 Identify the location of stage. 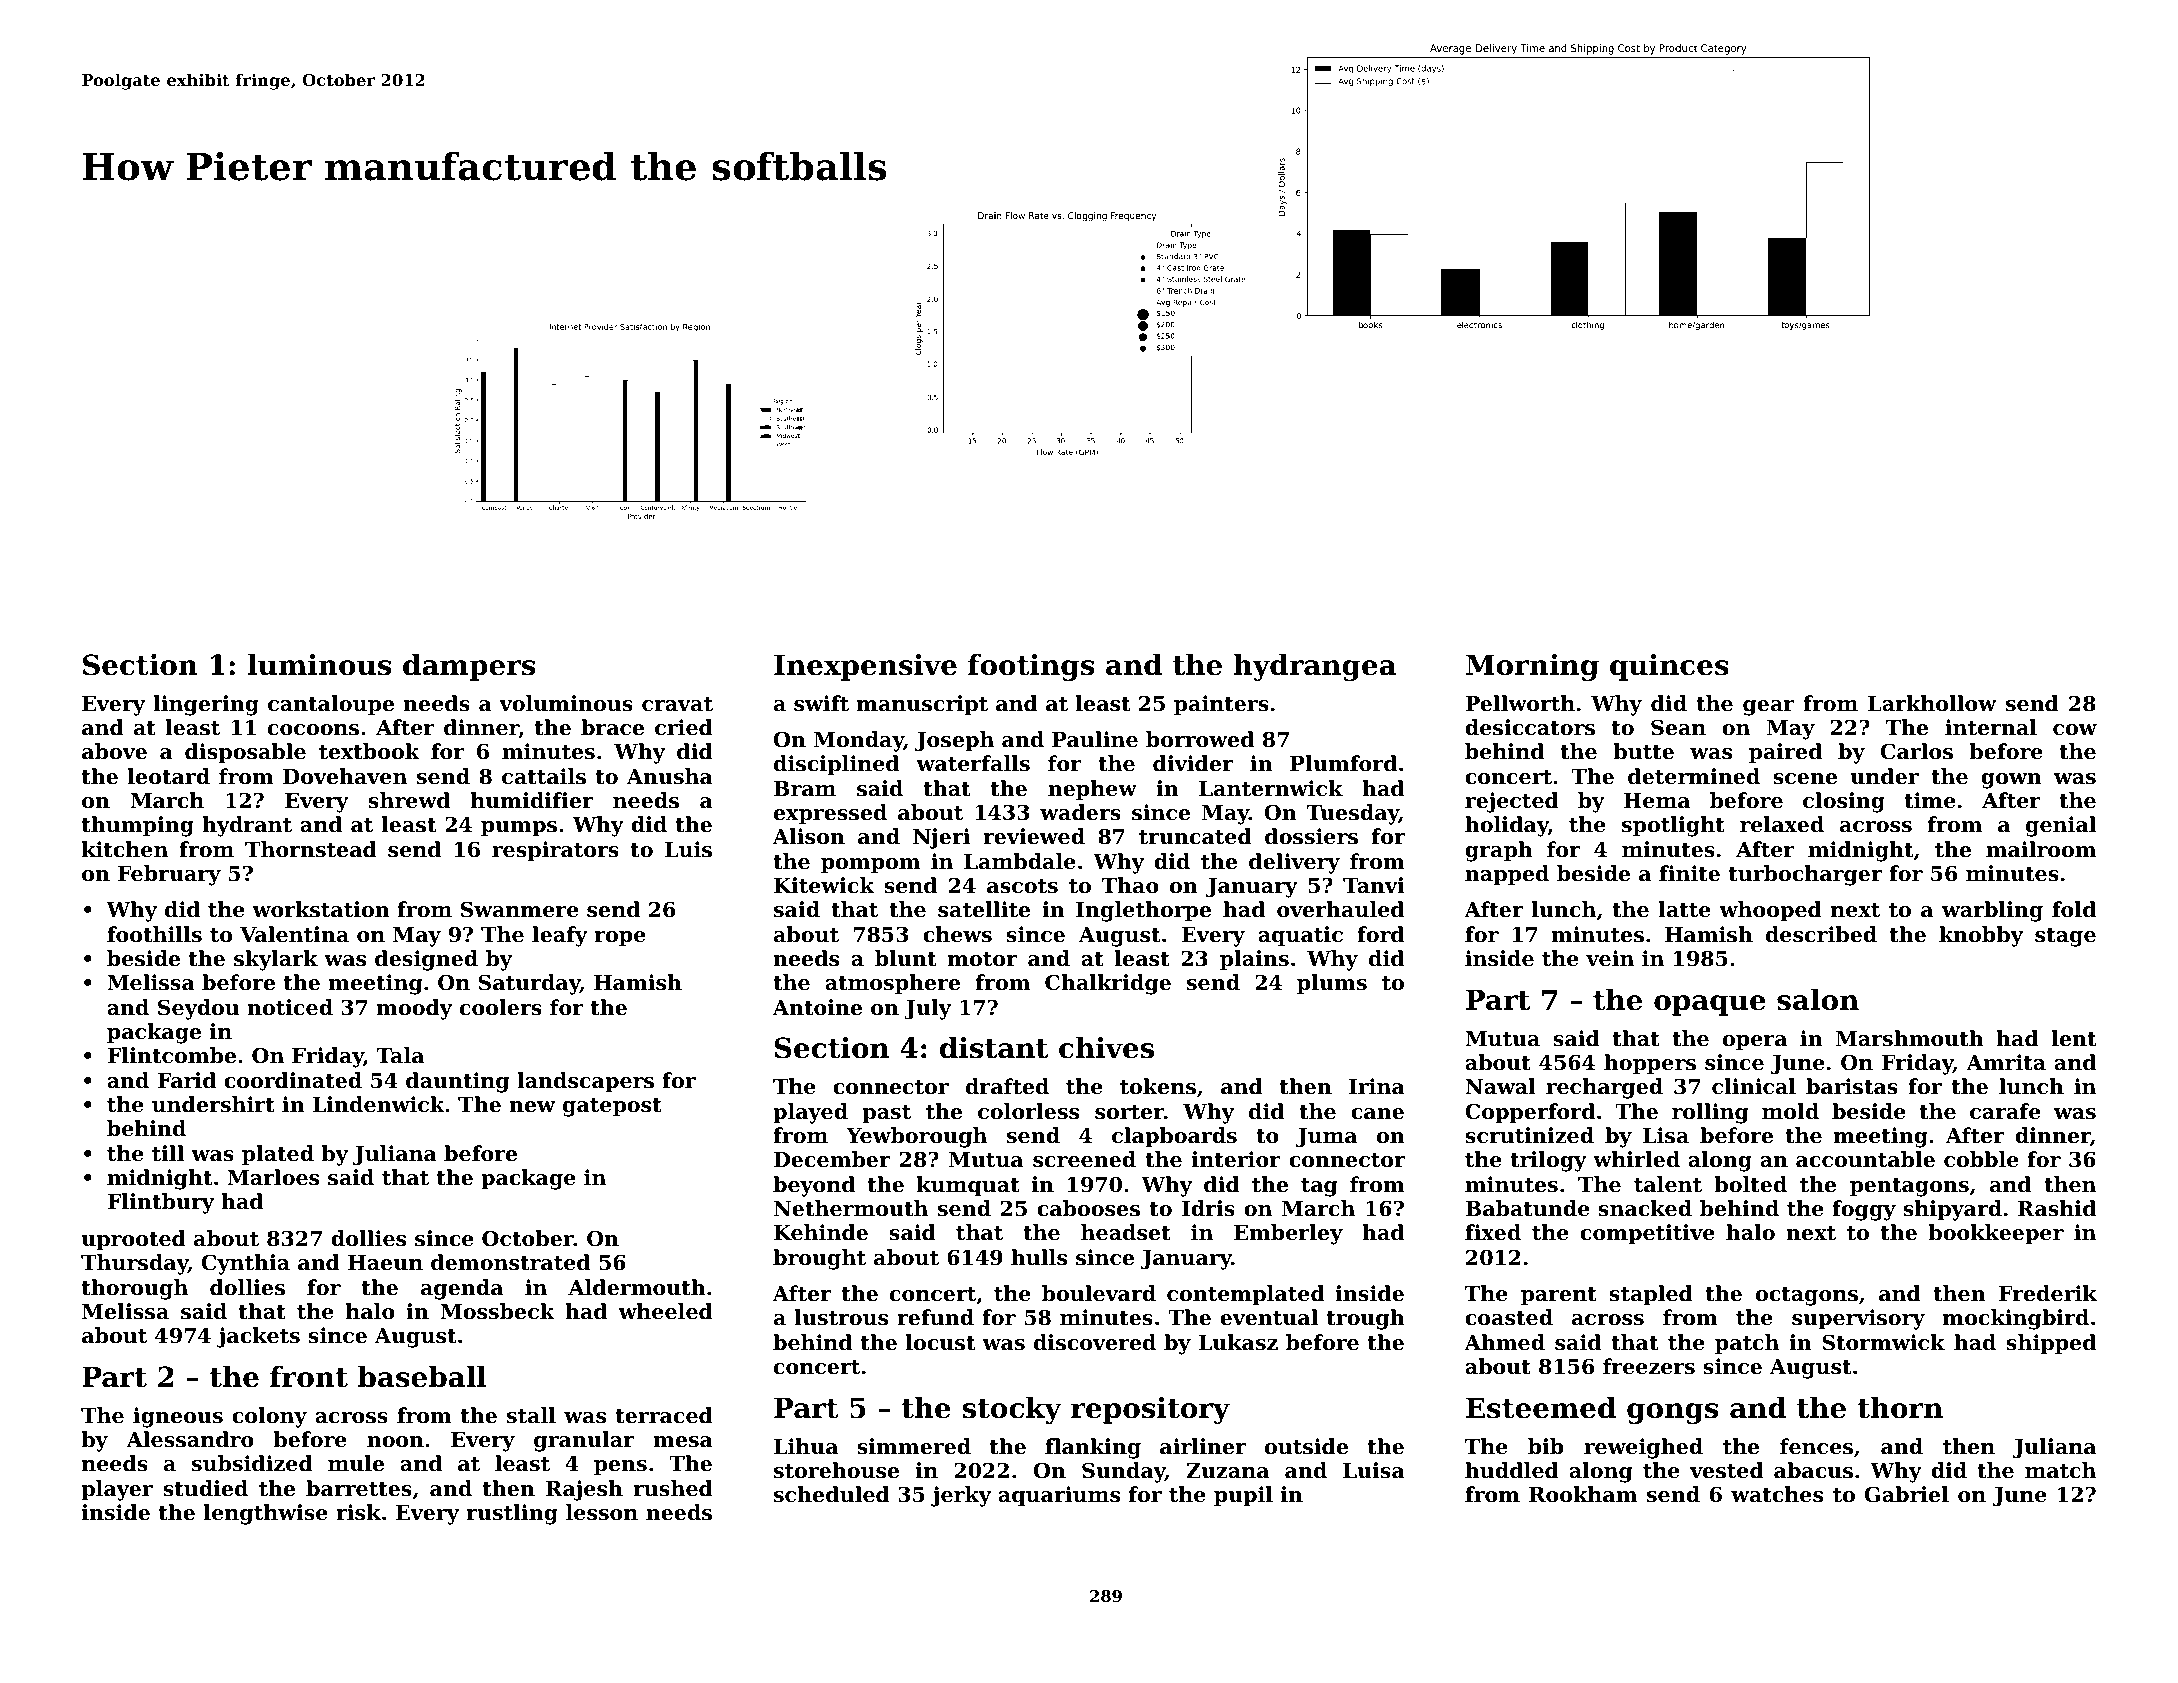
(2065, 937).
